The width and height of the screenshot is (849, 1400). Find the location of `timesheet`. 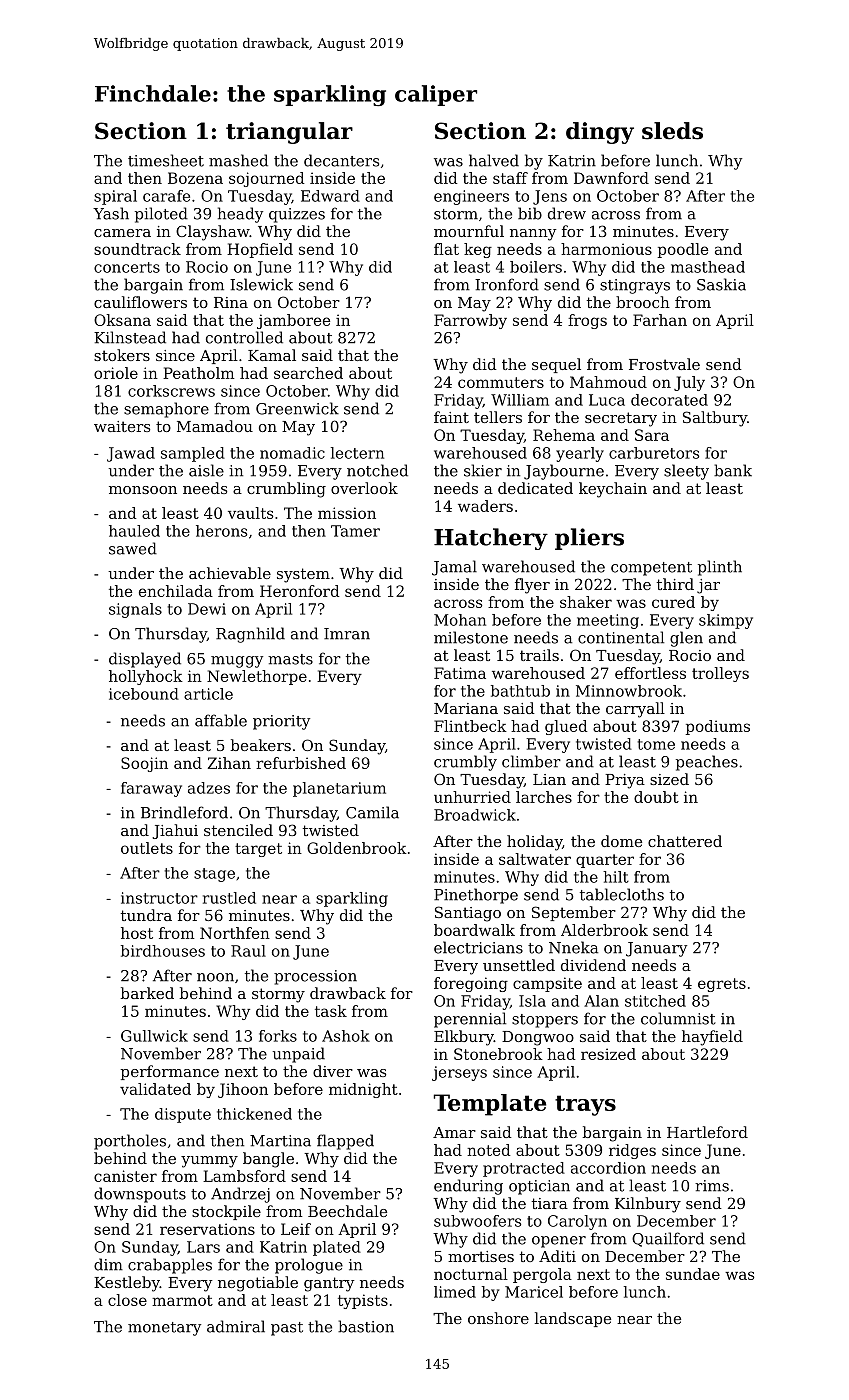

timesheet is located at coordinates (166, 160).
